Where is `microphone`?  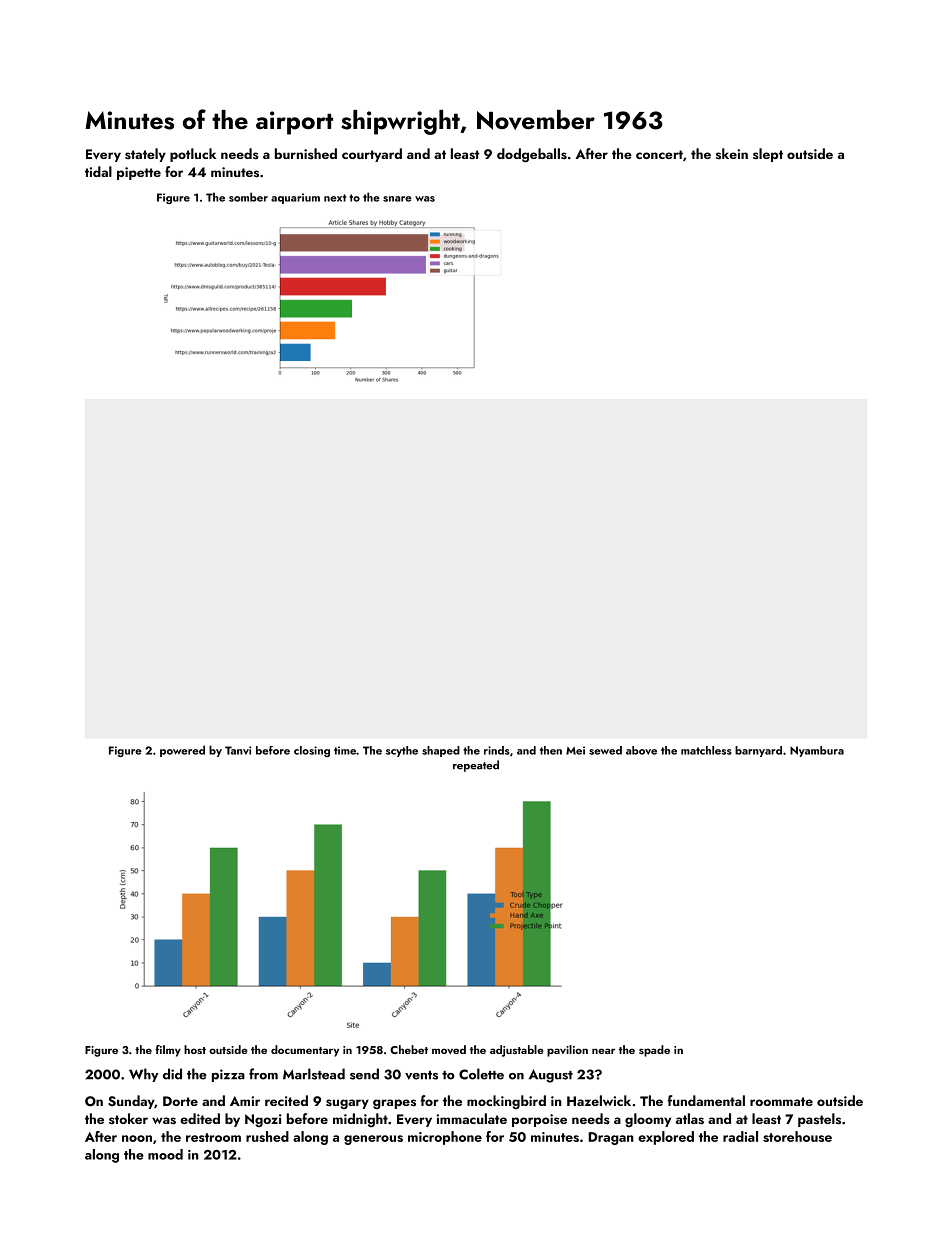 microphone is located at coordinates (445, 1138).
